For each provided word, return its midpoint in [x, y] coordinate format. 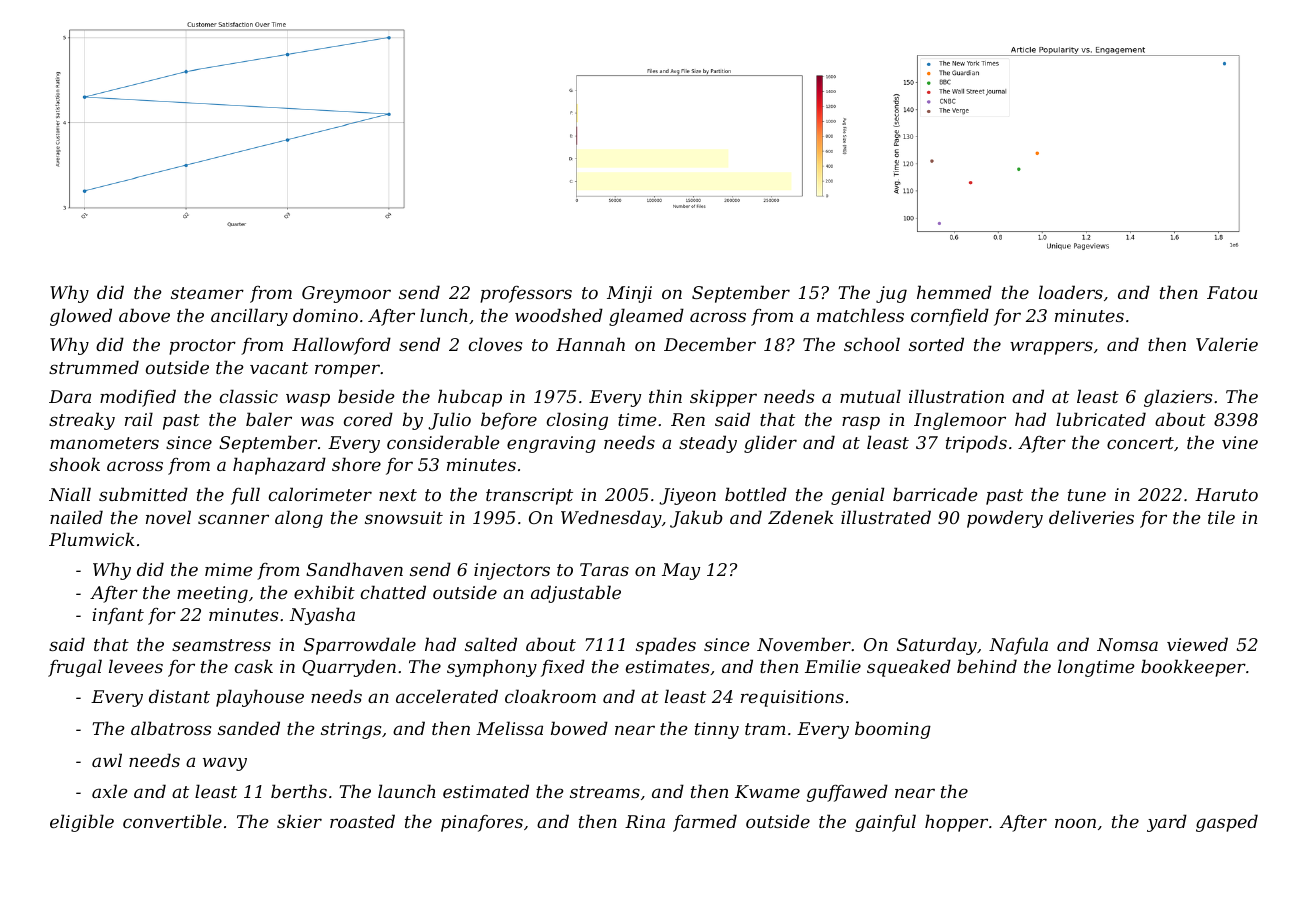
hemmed [954, 292]
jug [891, 294]
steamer [207, 293]
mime [228, 569]
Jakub [696, 519]
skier [299, 821]
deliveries [1091, 517]
